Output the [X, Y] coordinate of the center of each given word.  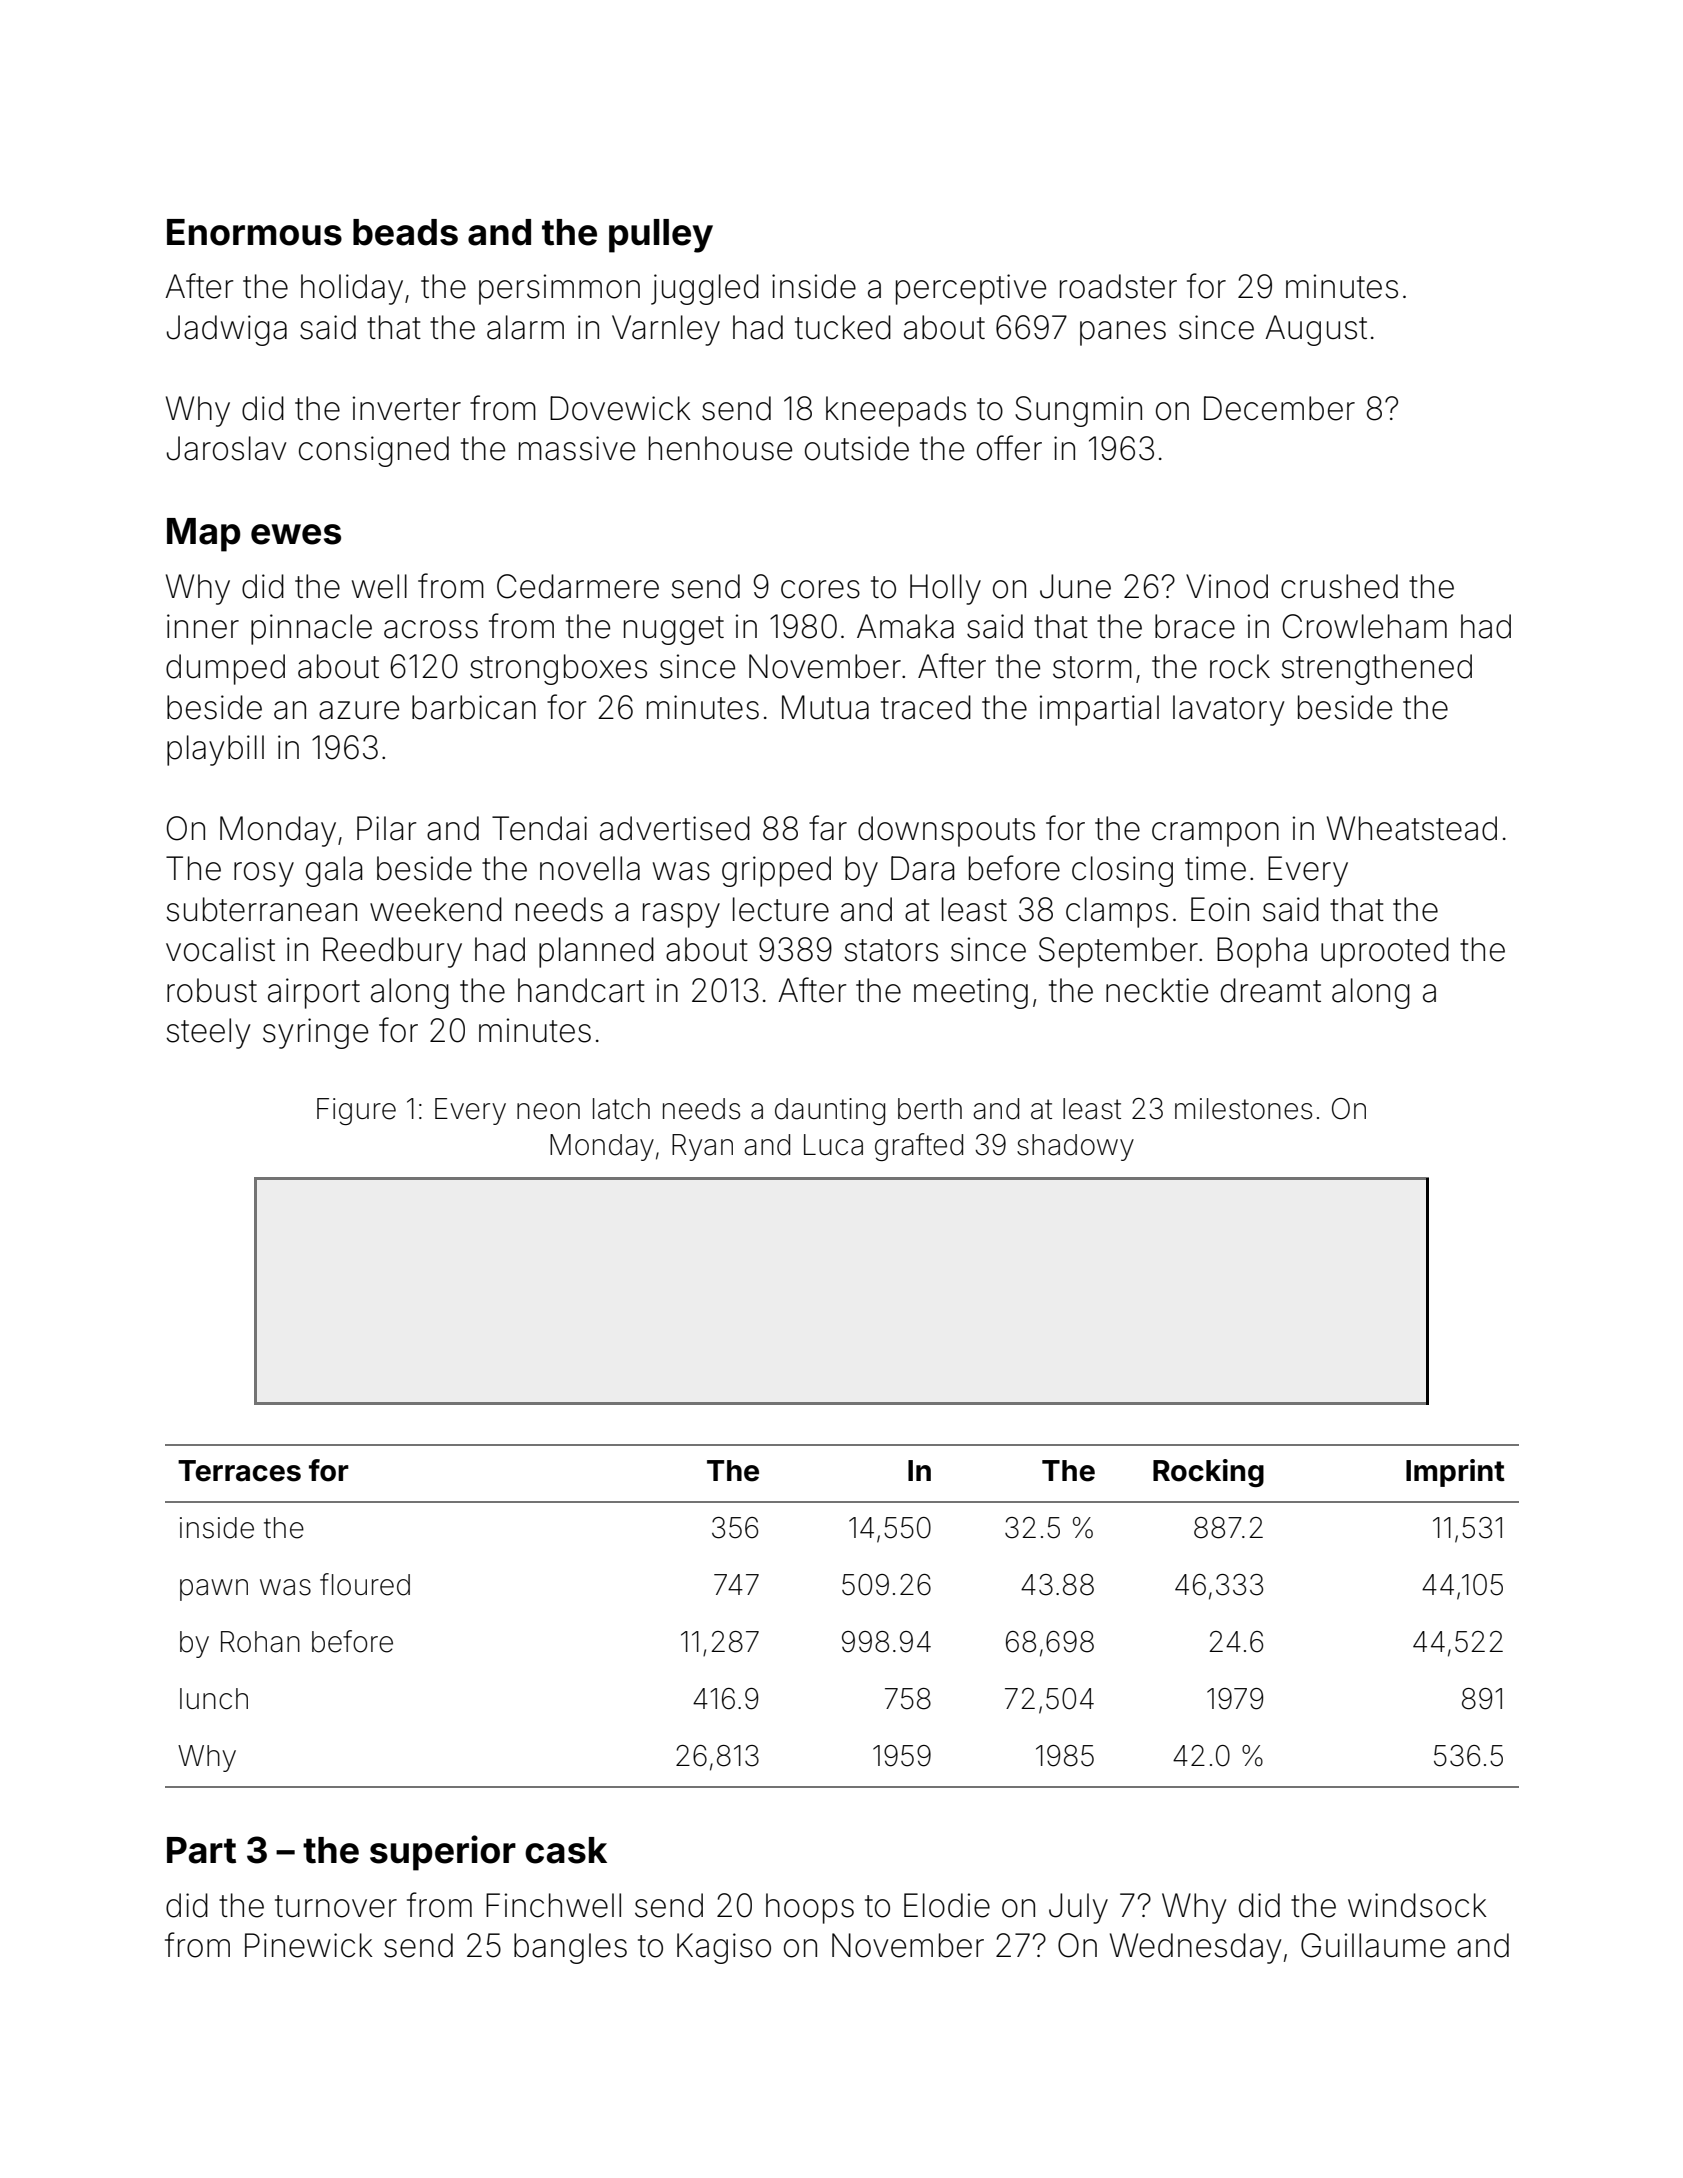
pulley [661, 236]
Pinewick [309, 1945]
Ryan [702, 1147]
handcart [581, 990]
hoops [810, 1908]
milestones [1243, 1109]
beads [405, 232]
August [1316, 330]
